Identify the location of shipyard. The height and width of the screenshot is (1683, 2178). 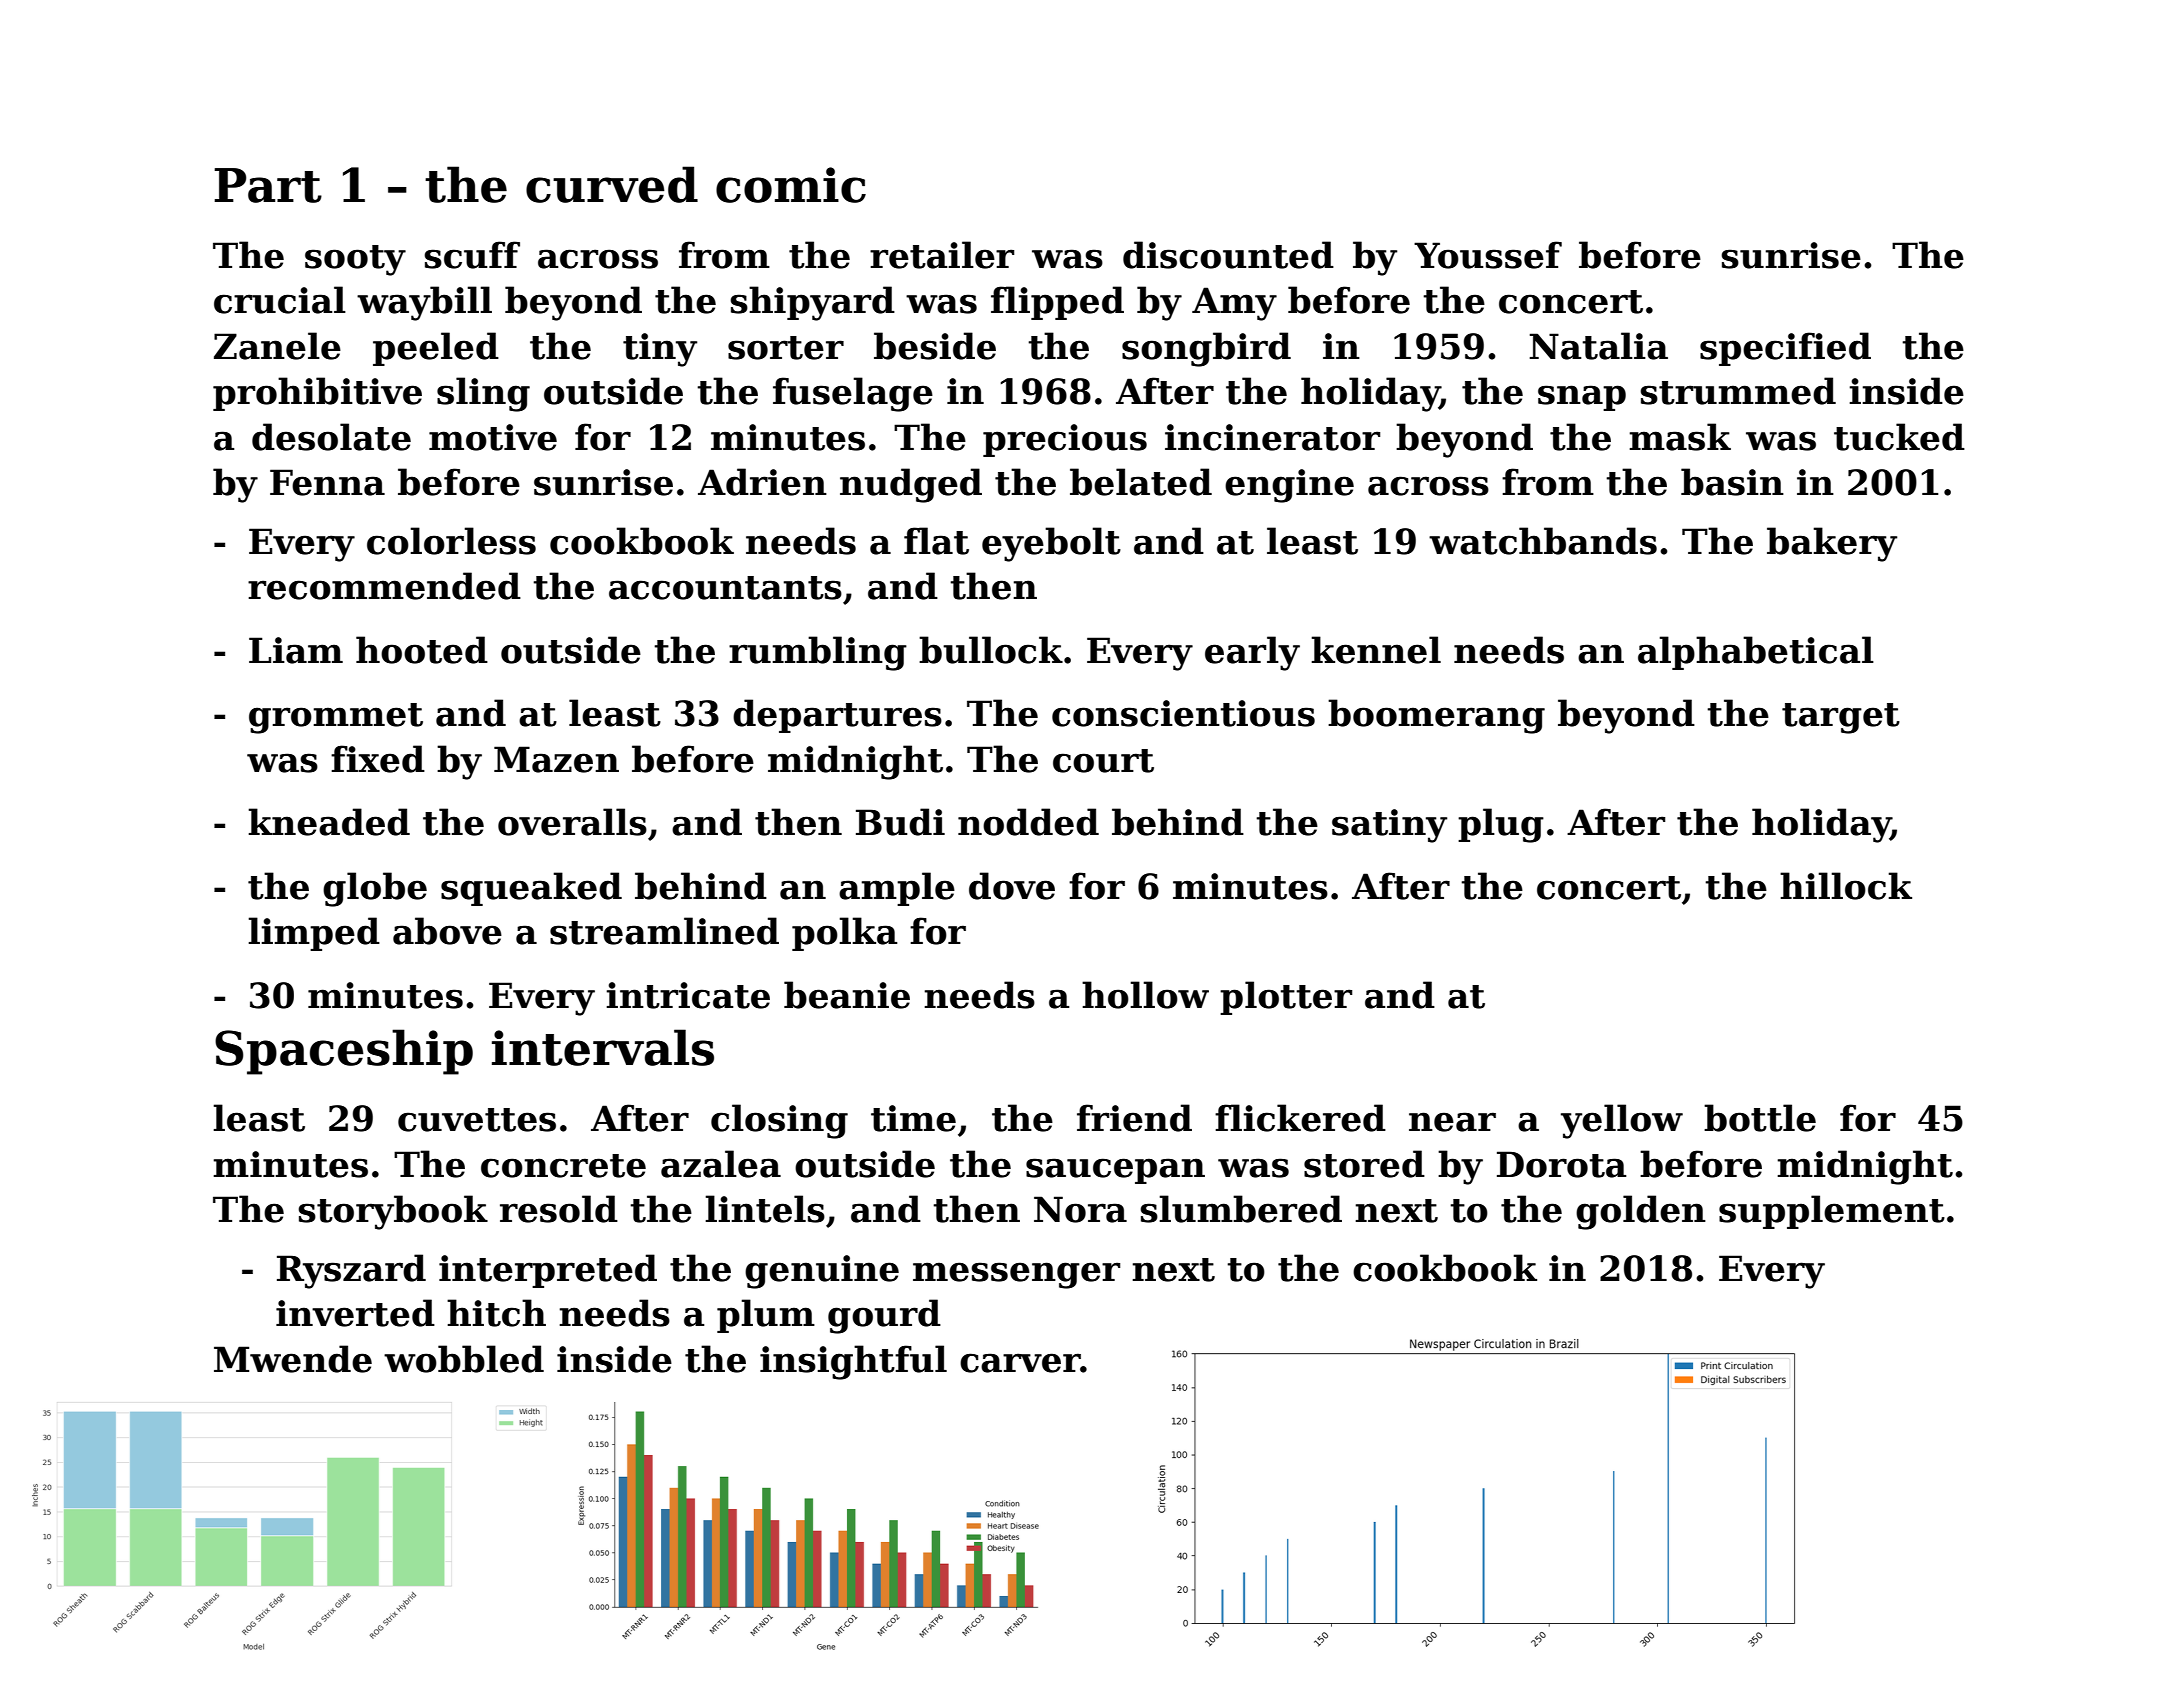
(812, 303).
